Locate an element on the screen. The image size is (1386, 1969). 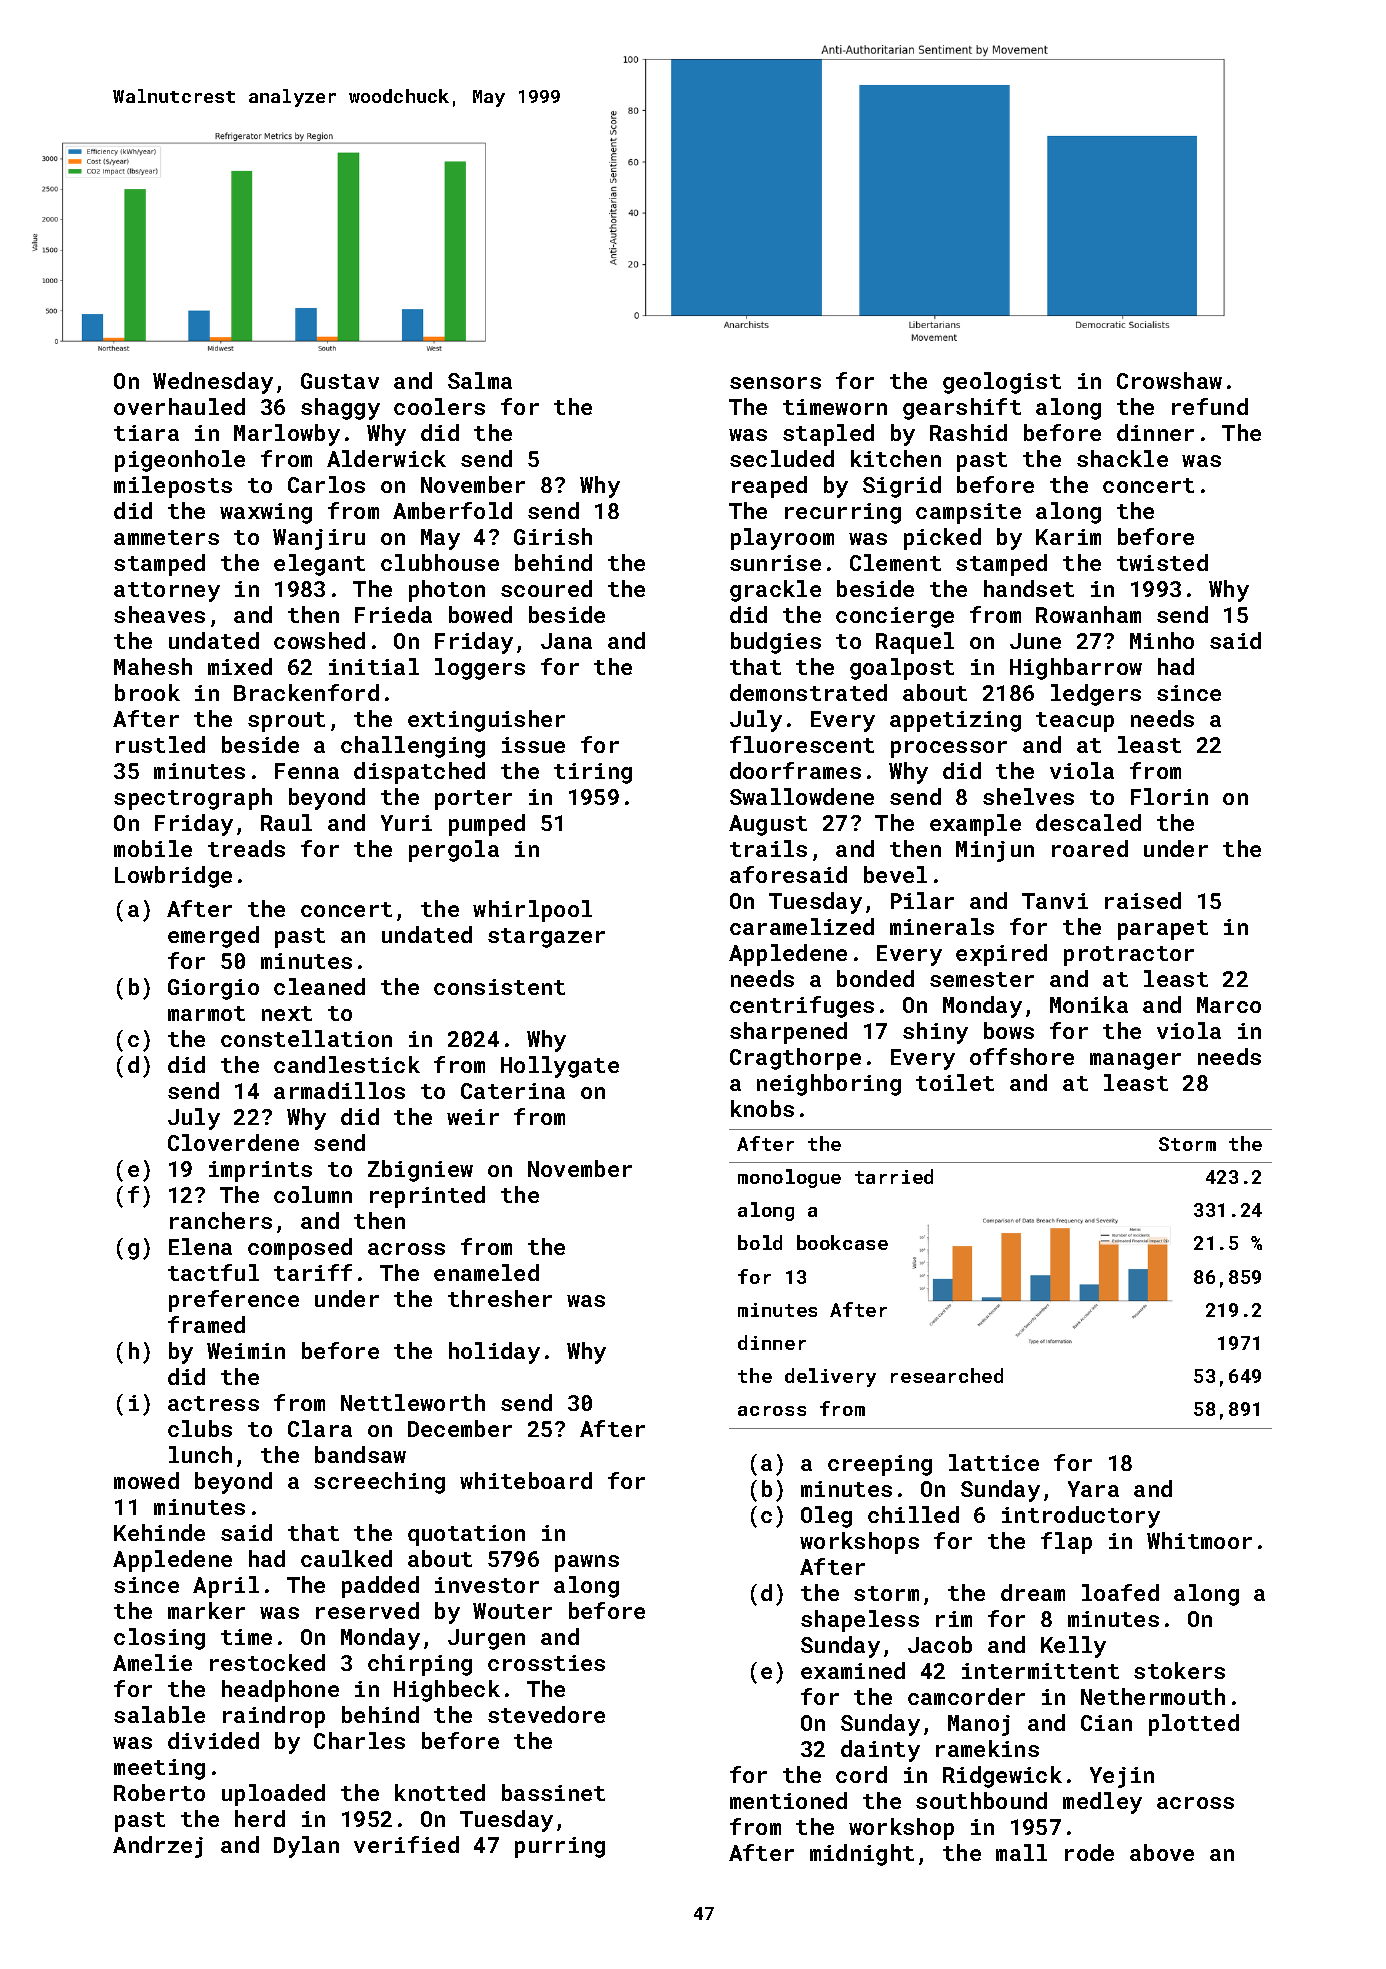
rustled is located at coordinates (160, 744).
